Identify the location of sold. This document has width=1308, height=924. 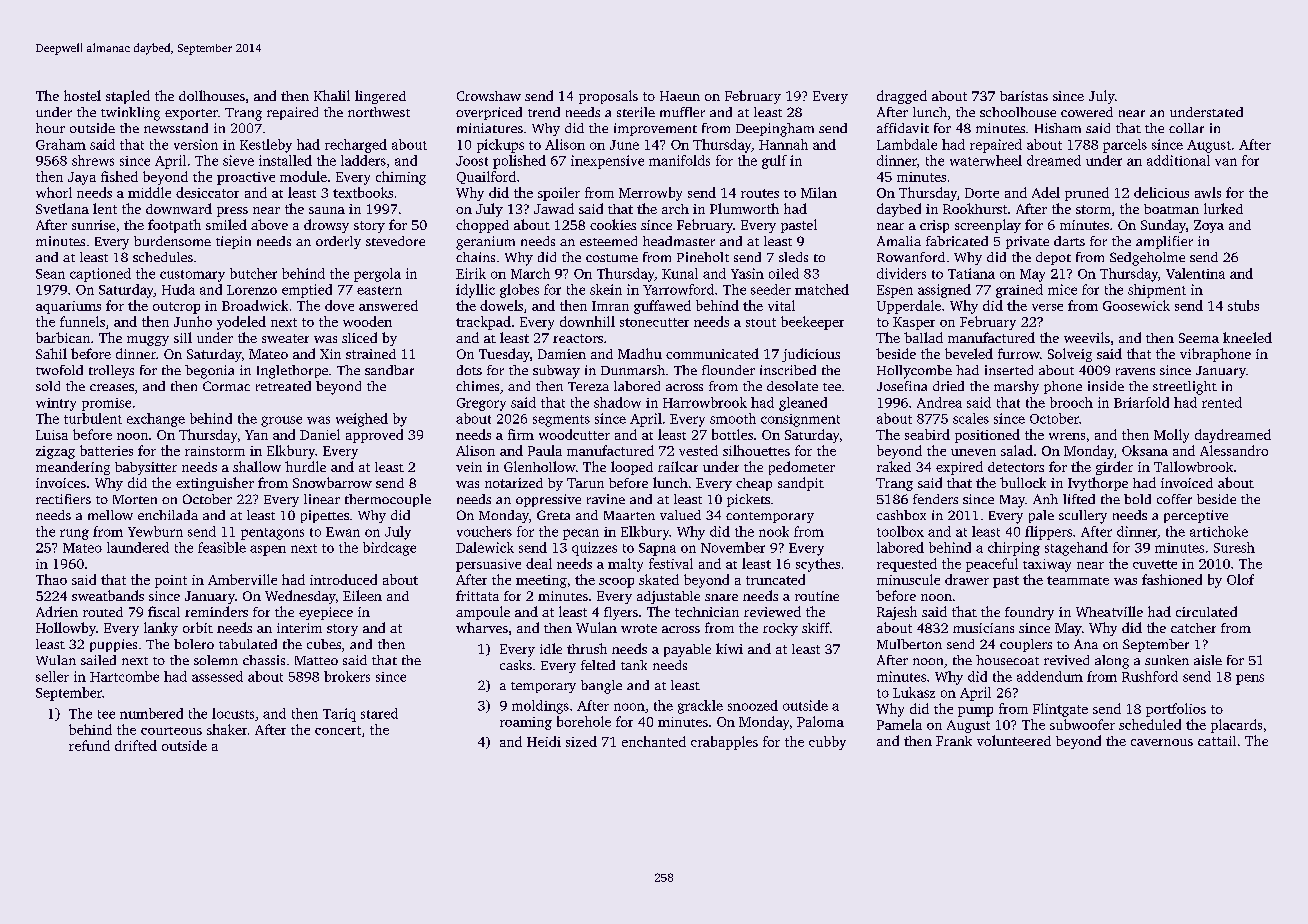
(48, 386).
